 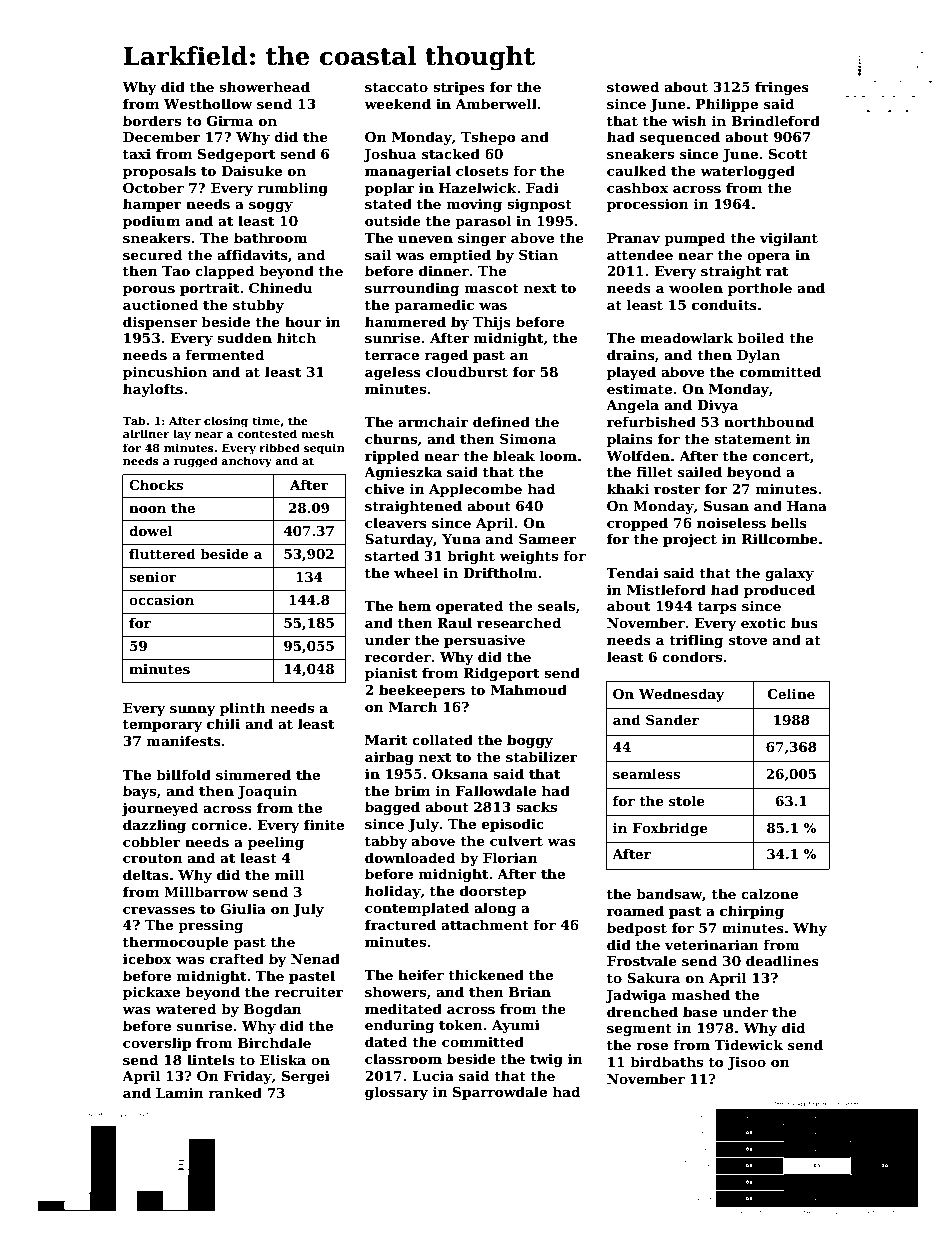 What do you see at coordinates (243, 908) in the screenshot?
I see `Giulia` at bounding box center [243, 908].
